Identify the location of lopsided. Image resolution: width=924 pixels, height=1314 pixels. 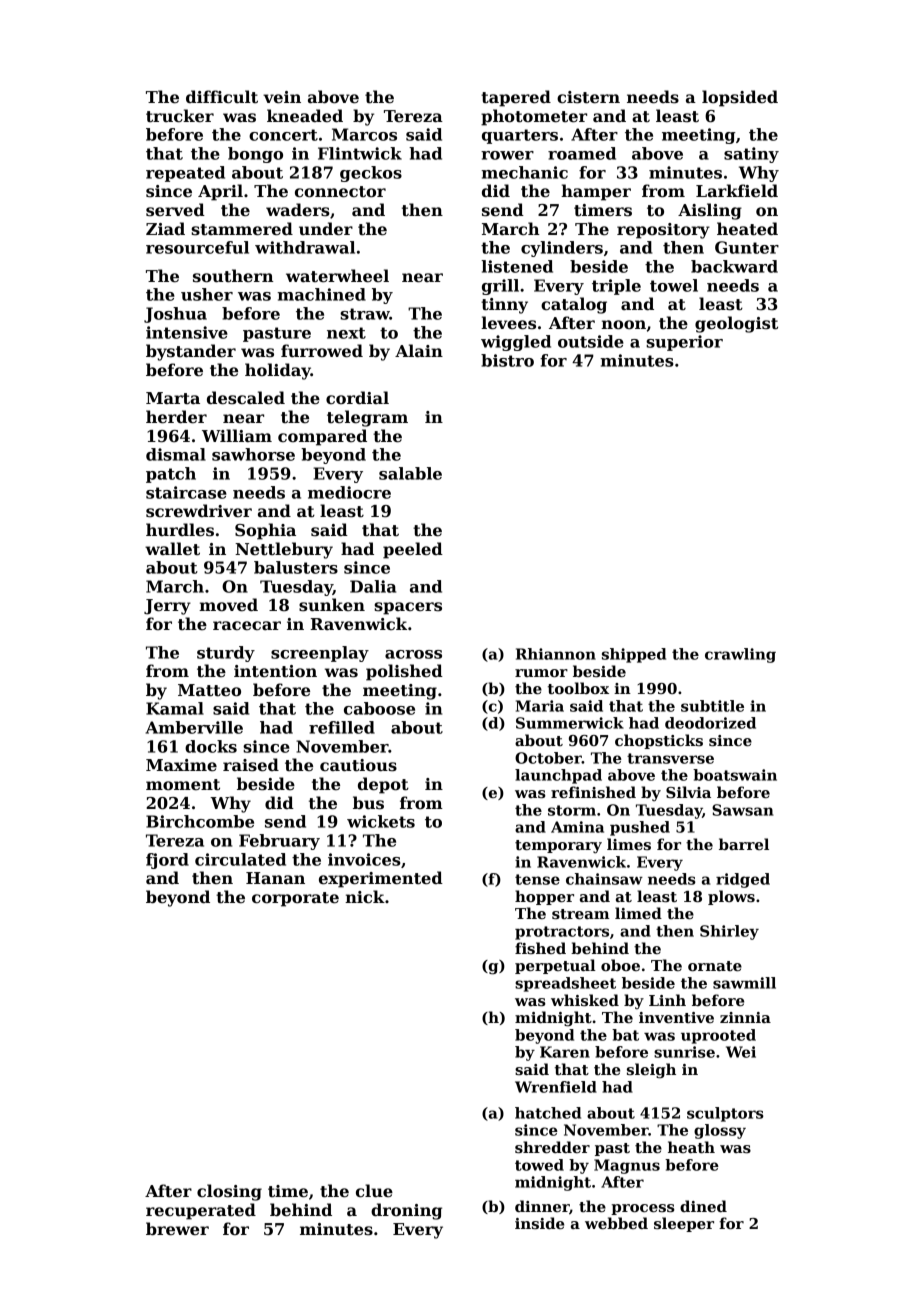
(740, 98).
